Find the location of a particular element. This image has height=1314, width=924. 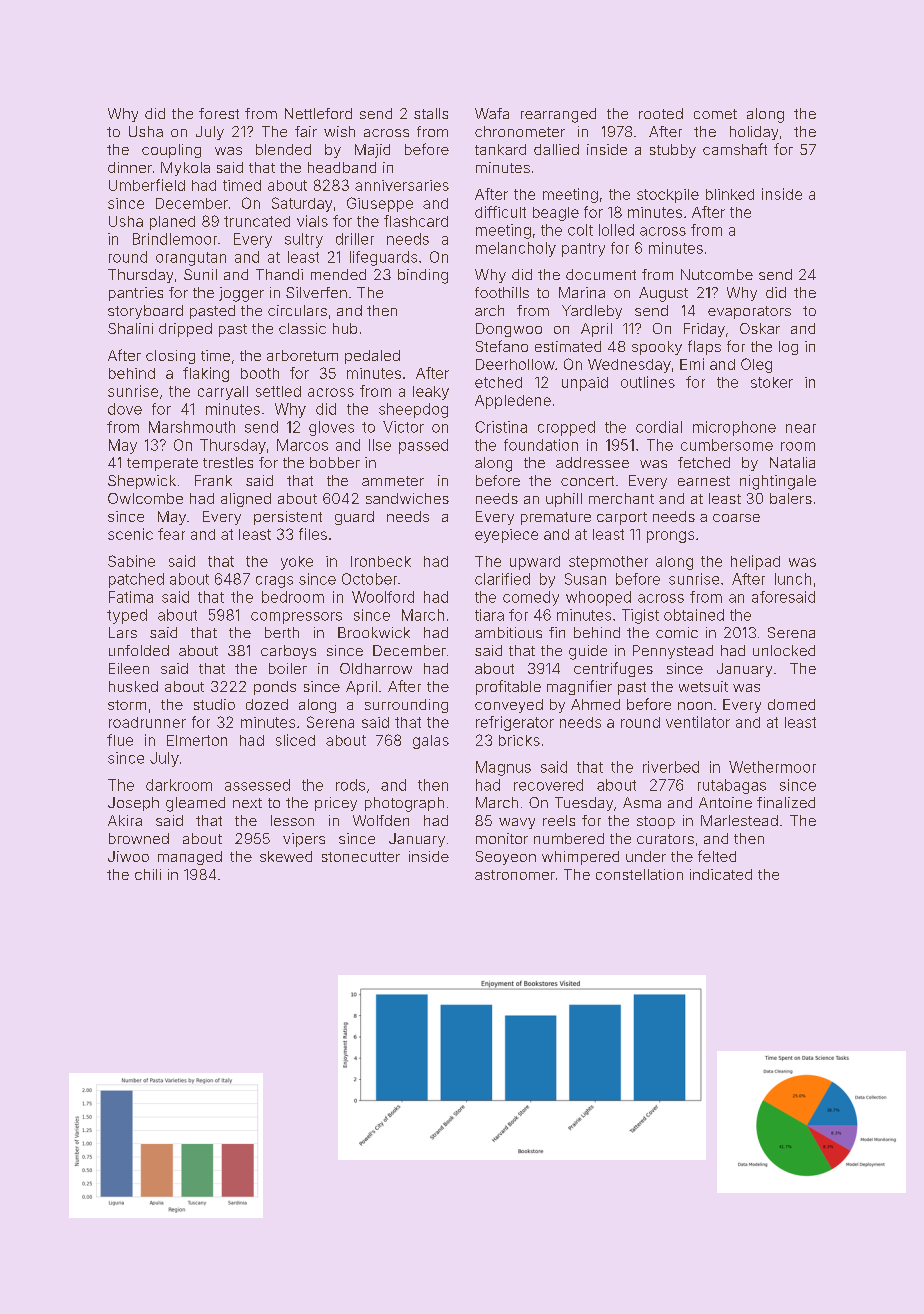

log is located at coordinates (788, 348).
